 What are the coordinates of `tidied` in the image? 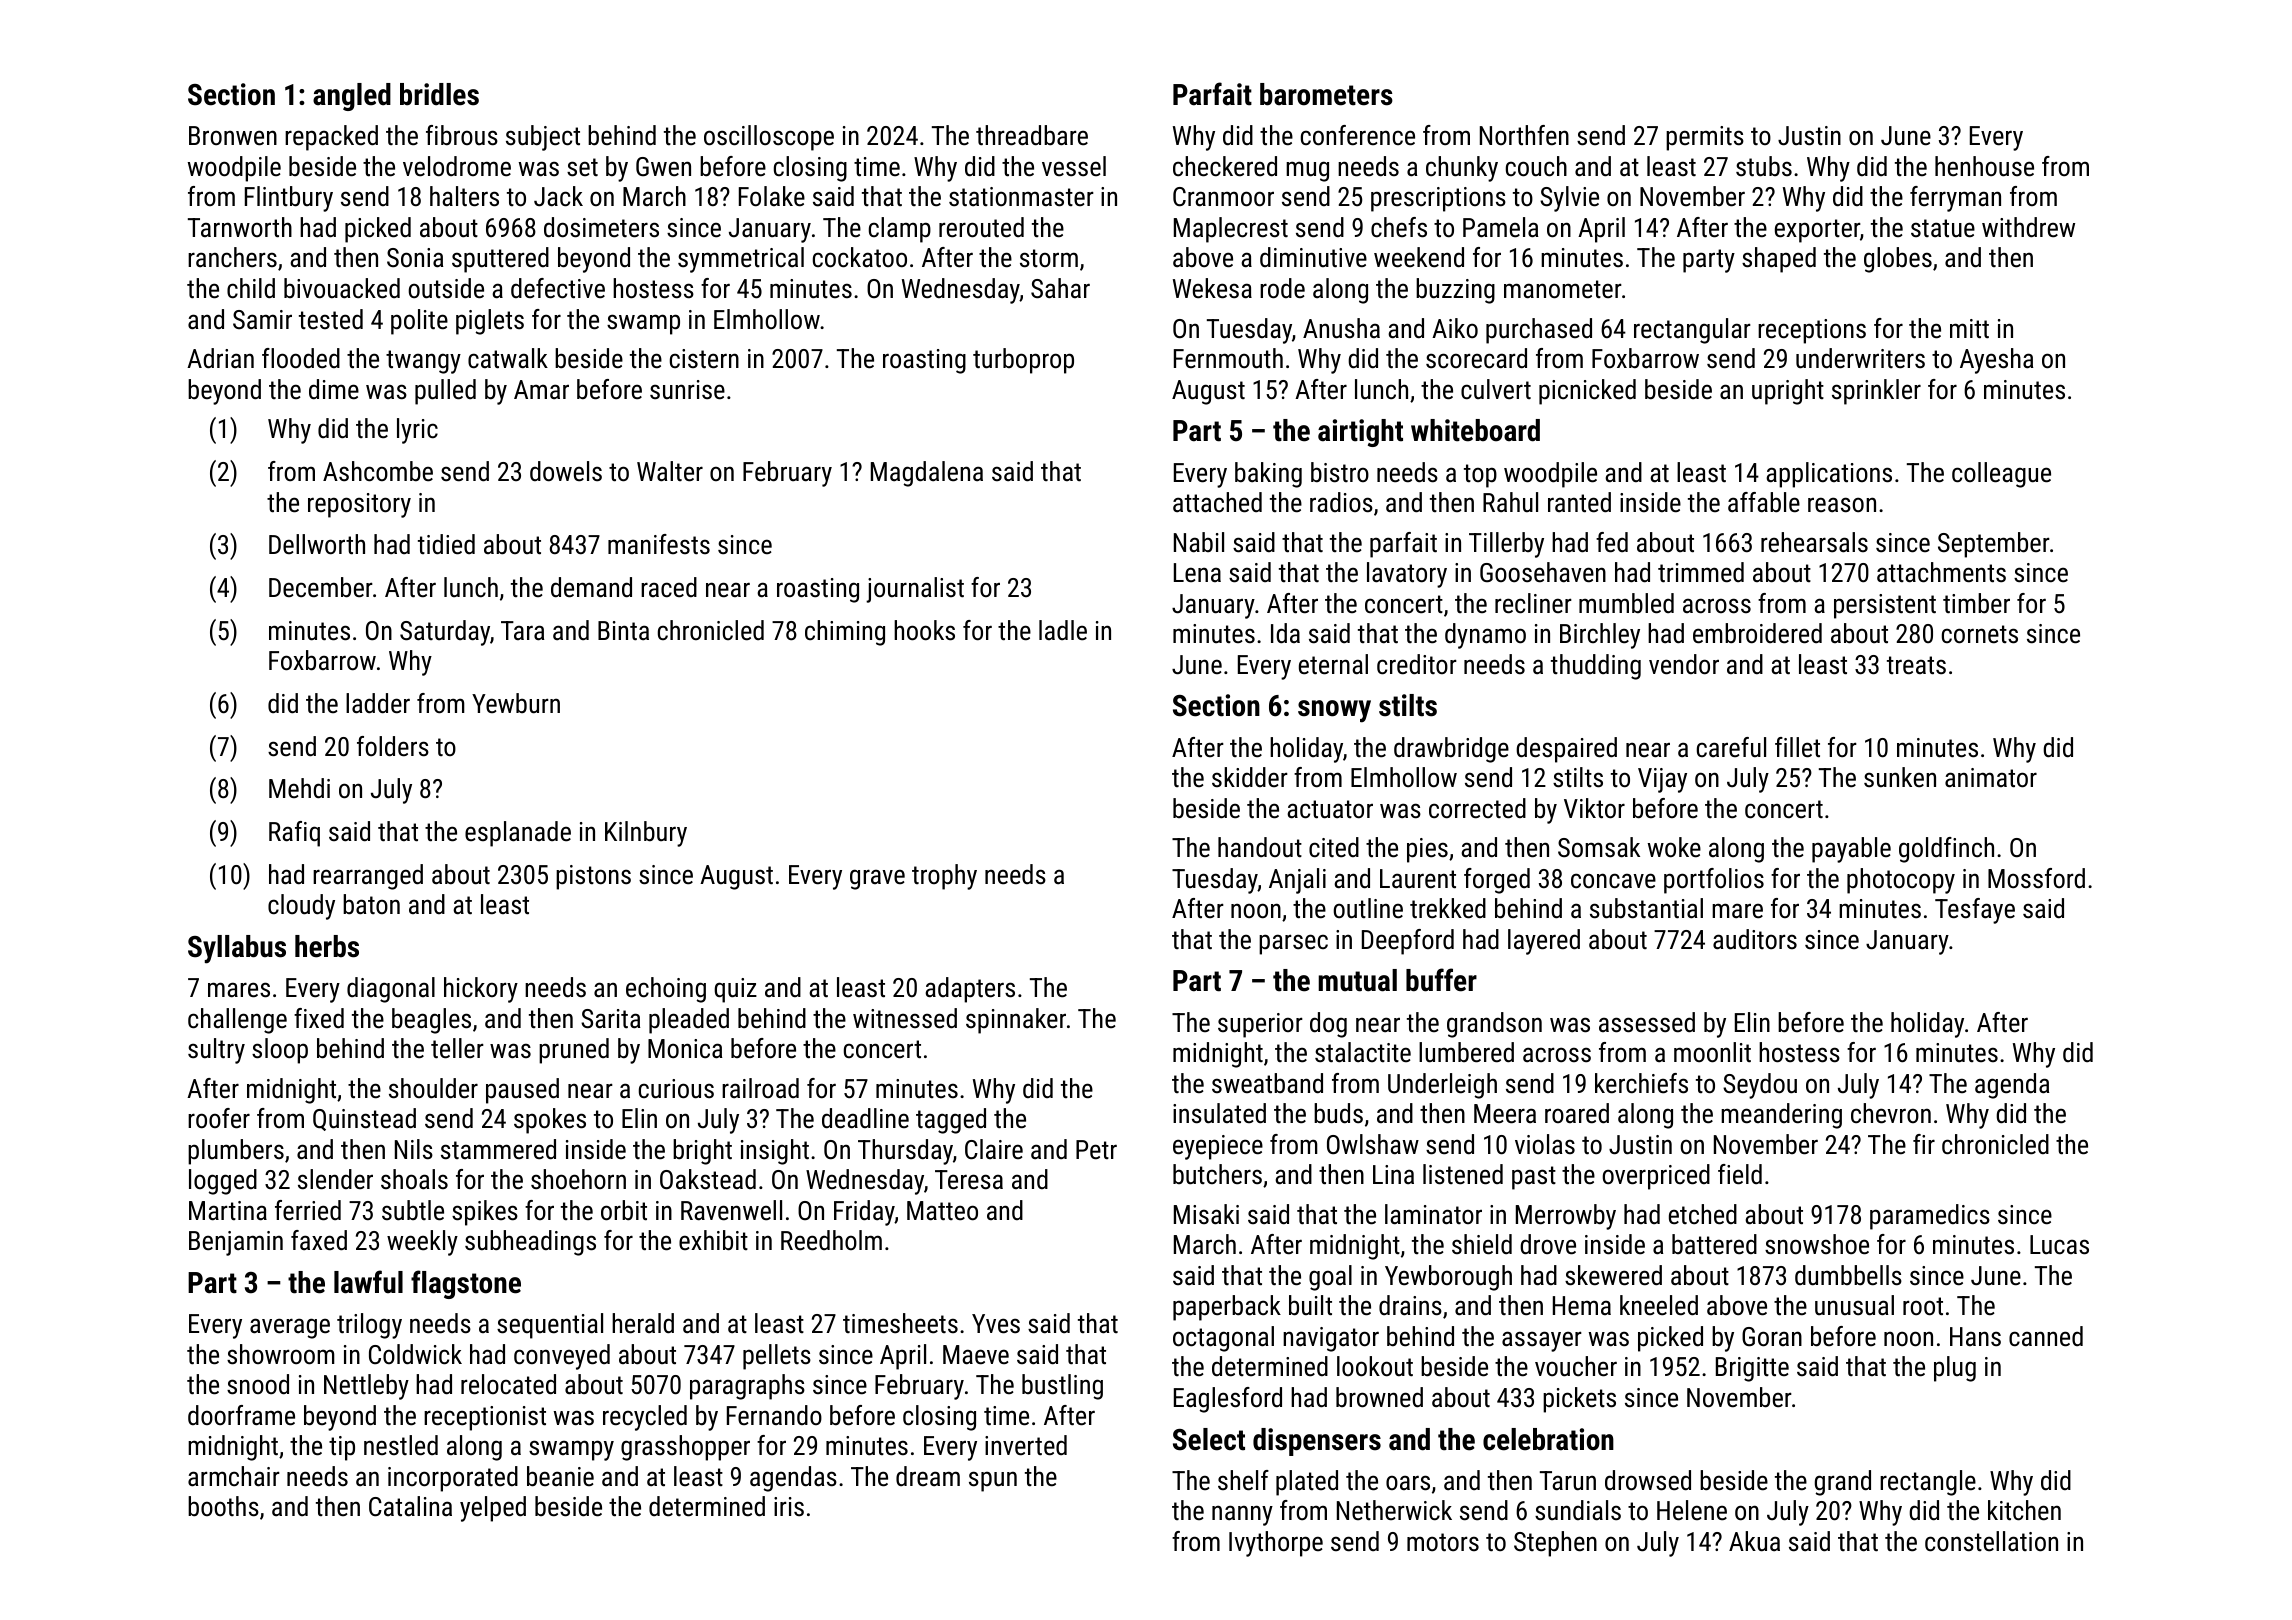 It's located at (446, 544).
